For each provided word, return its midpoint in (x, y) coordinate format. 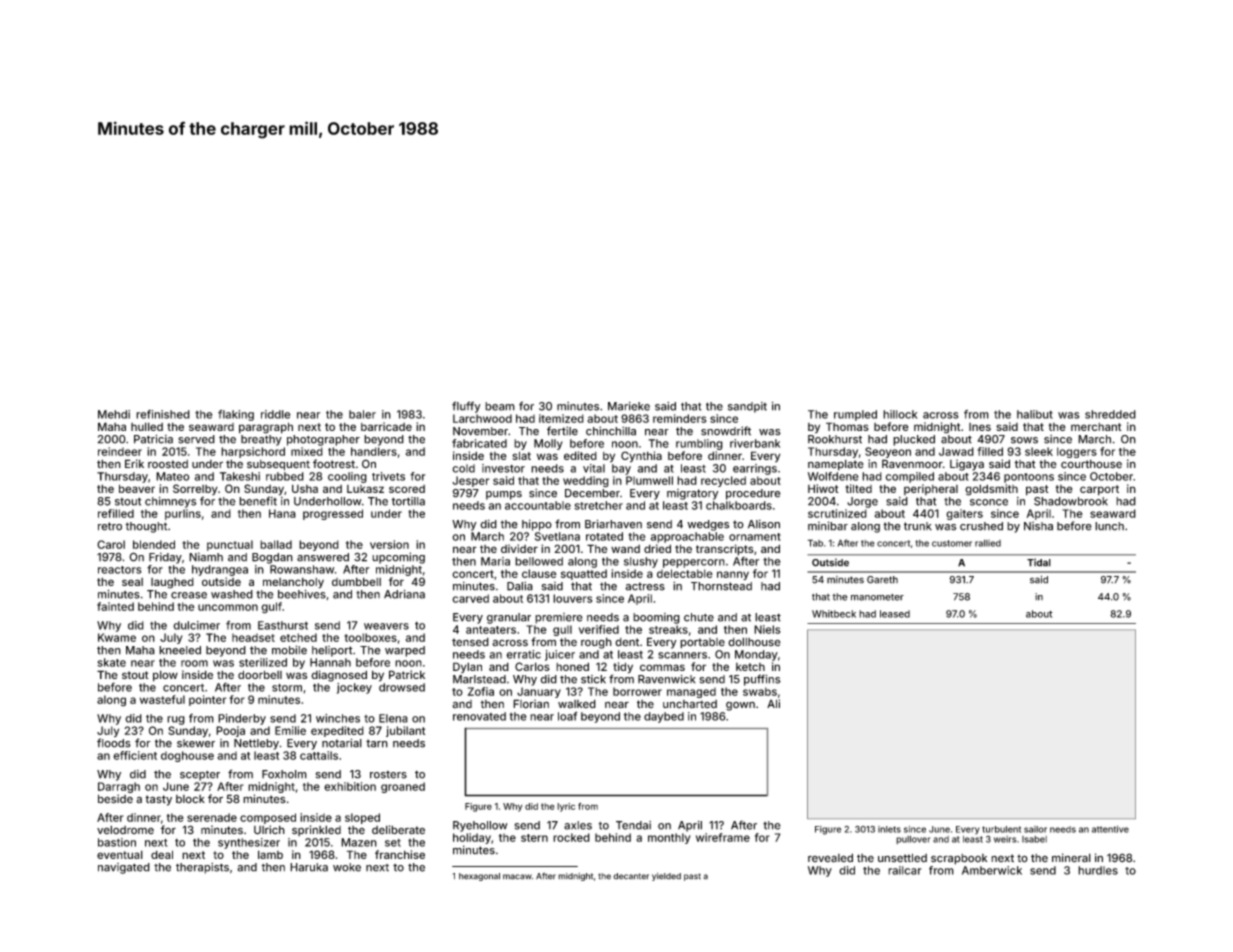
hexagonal (479, 877)
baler (362, 414)
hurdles (1098, 870)
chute (699, 617)
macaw (517, 877)
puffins (762, 680)
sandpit (747, 407)
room (194, 663)
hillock (900, 414)
